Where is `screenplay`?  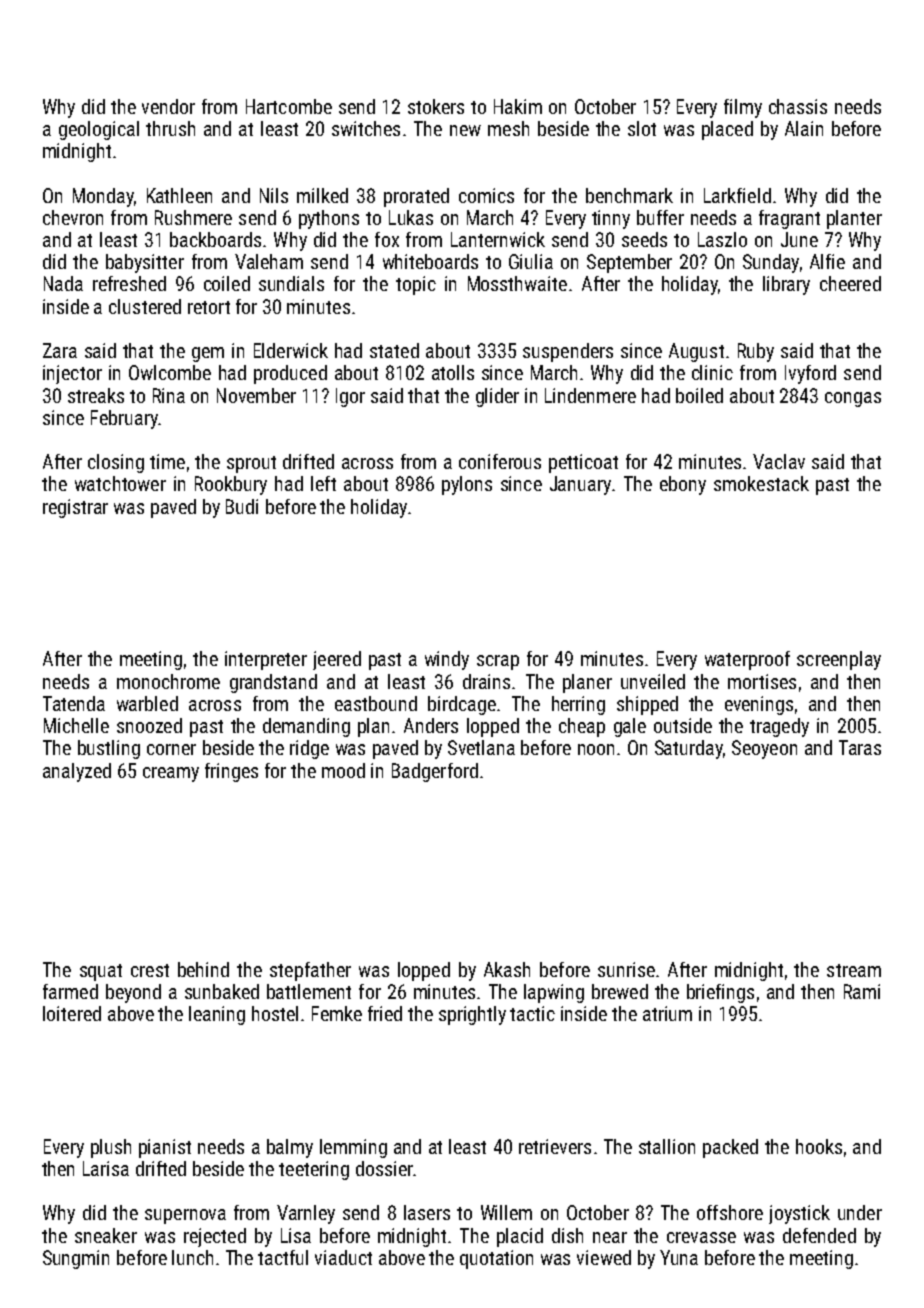 screenplay is located at coordinates (839, 660).
